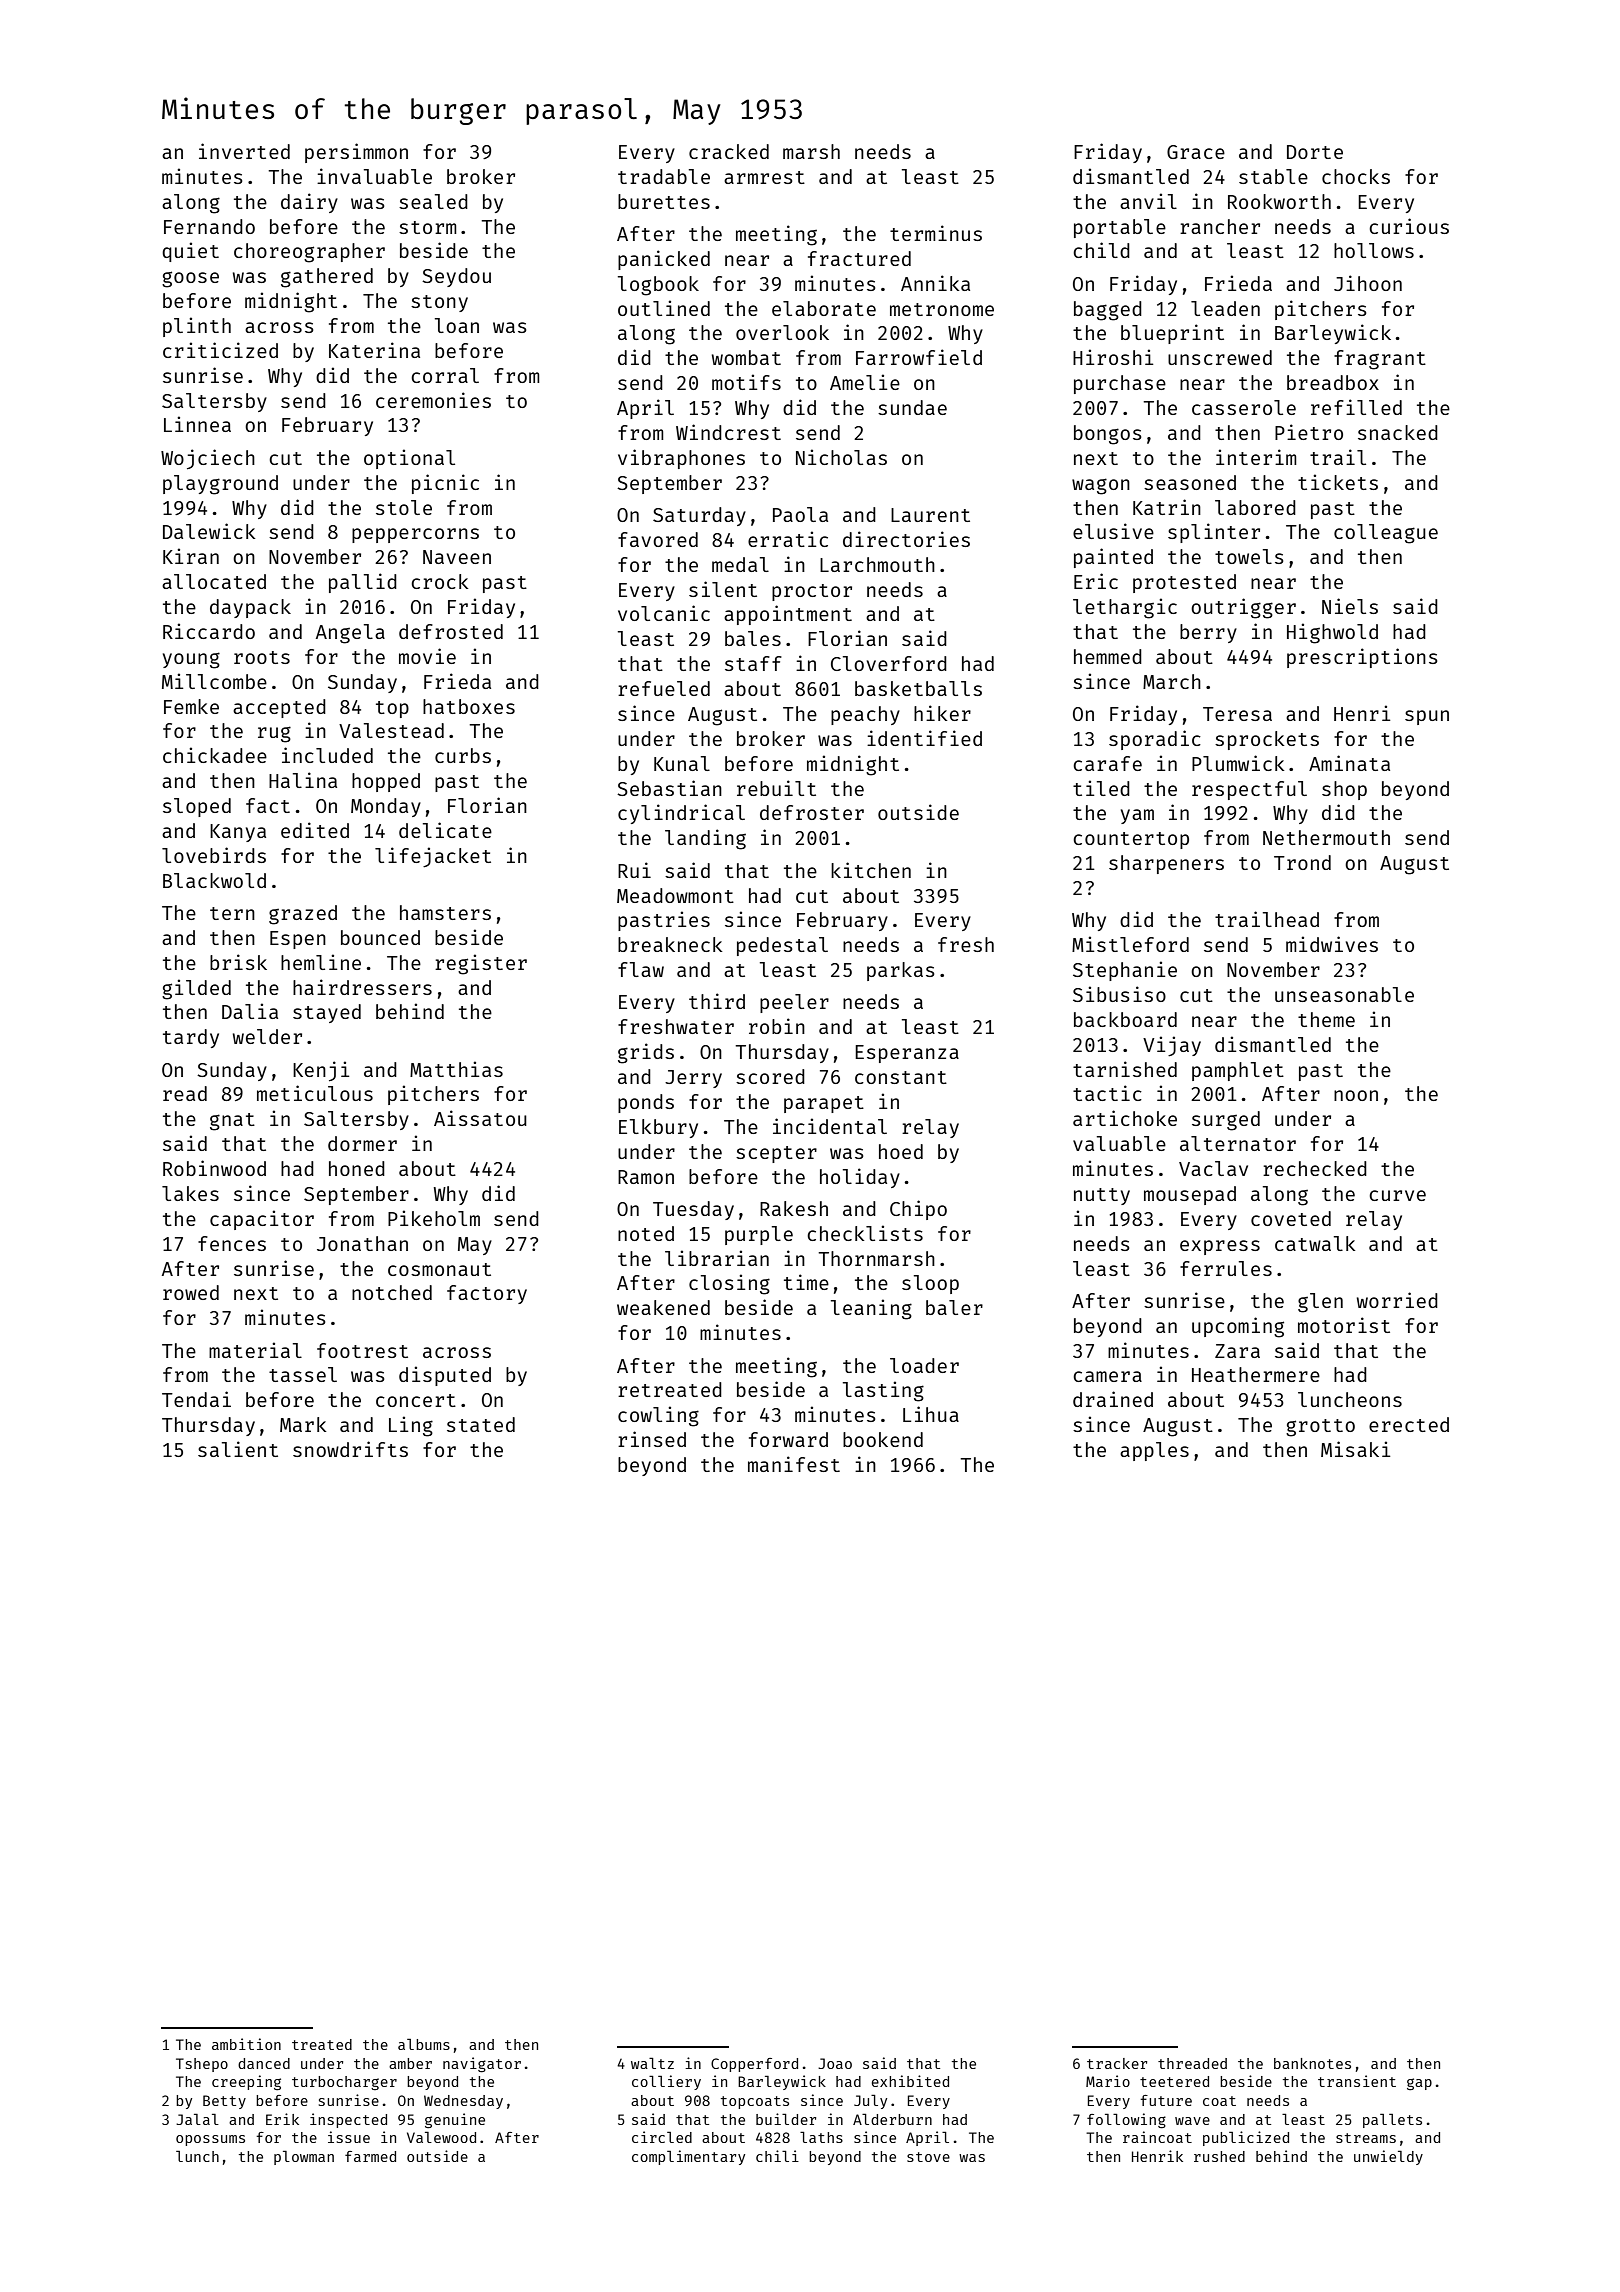 The width and height of the page is (1620, 2292). I want to click on farmed, so click(370, 2156).
